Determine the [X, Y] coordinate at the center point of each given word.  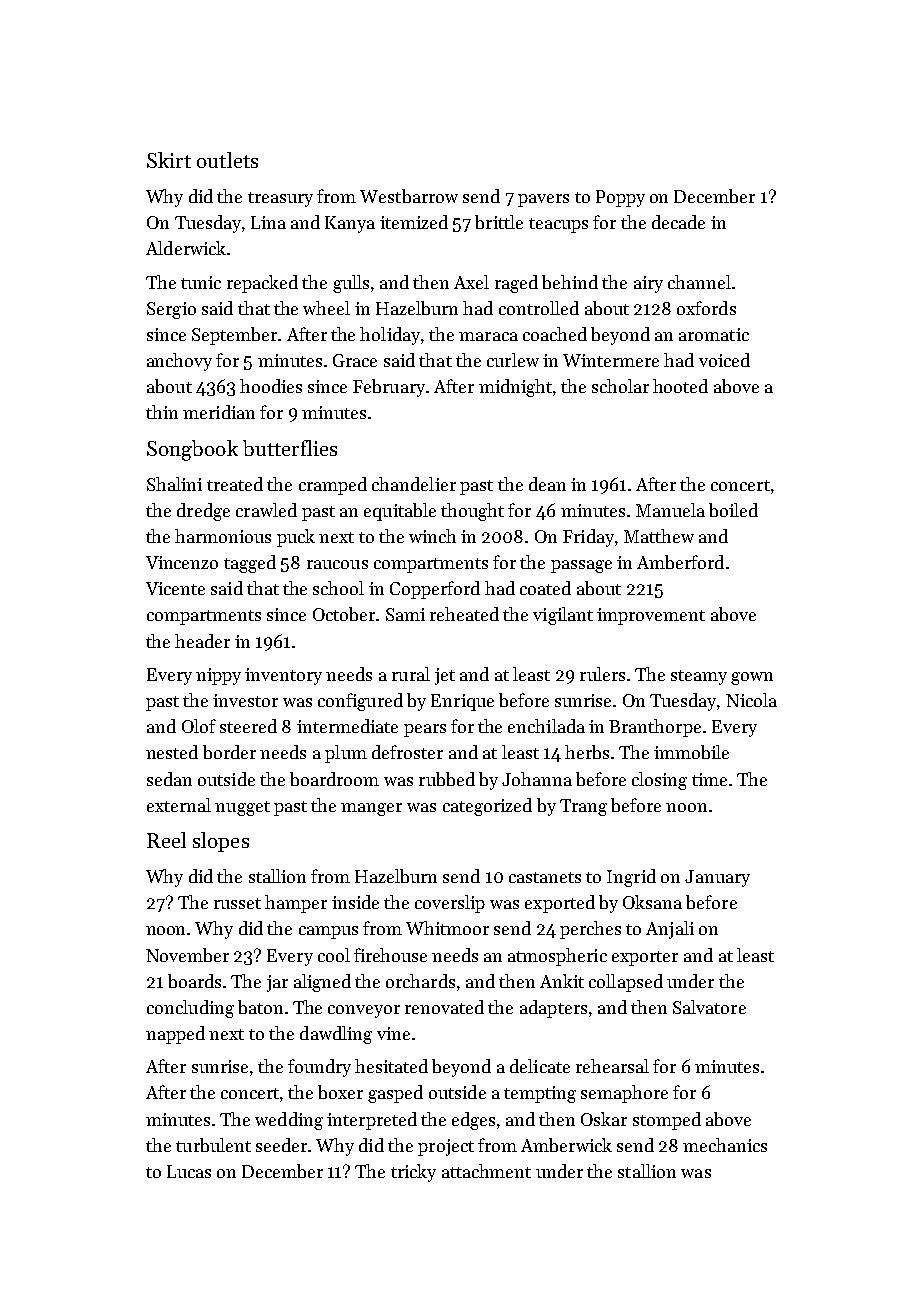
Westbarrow [409, 196]
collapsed [626, 983]
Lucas [189, 1171]
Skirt [169, 160]
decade [678, 222]
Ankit [562, 981]
